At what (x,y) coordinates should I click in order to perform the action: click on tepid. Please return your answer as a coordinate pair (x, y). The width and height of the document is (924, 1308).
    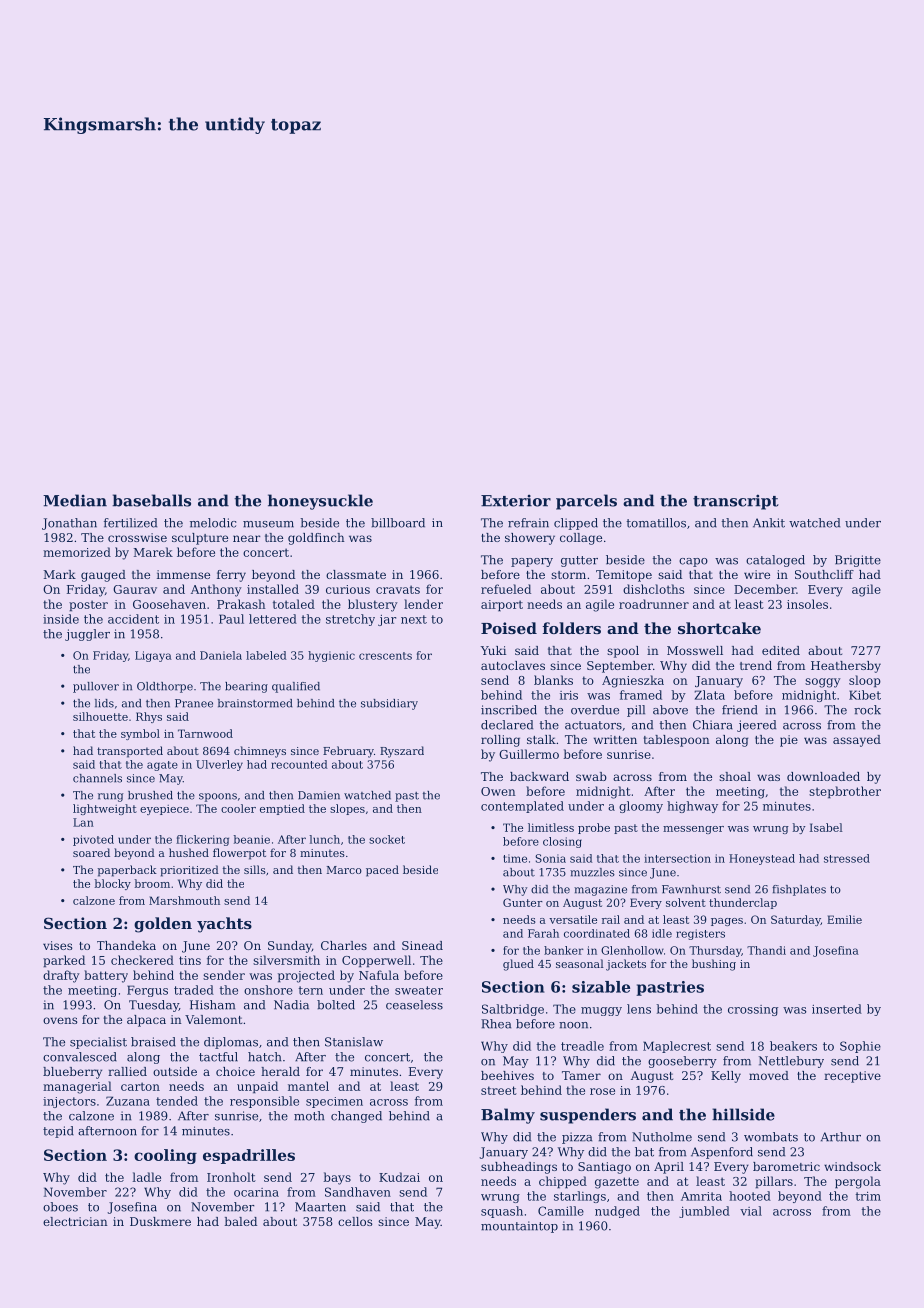
    Looking at the image, I should click on (58, 1132).
